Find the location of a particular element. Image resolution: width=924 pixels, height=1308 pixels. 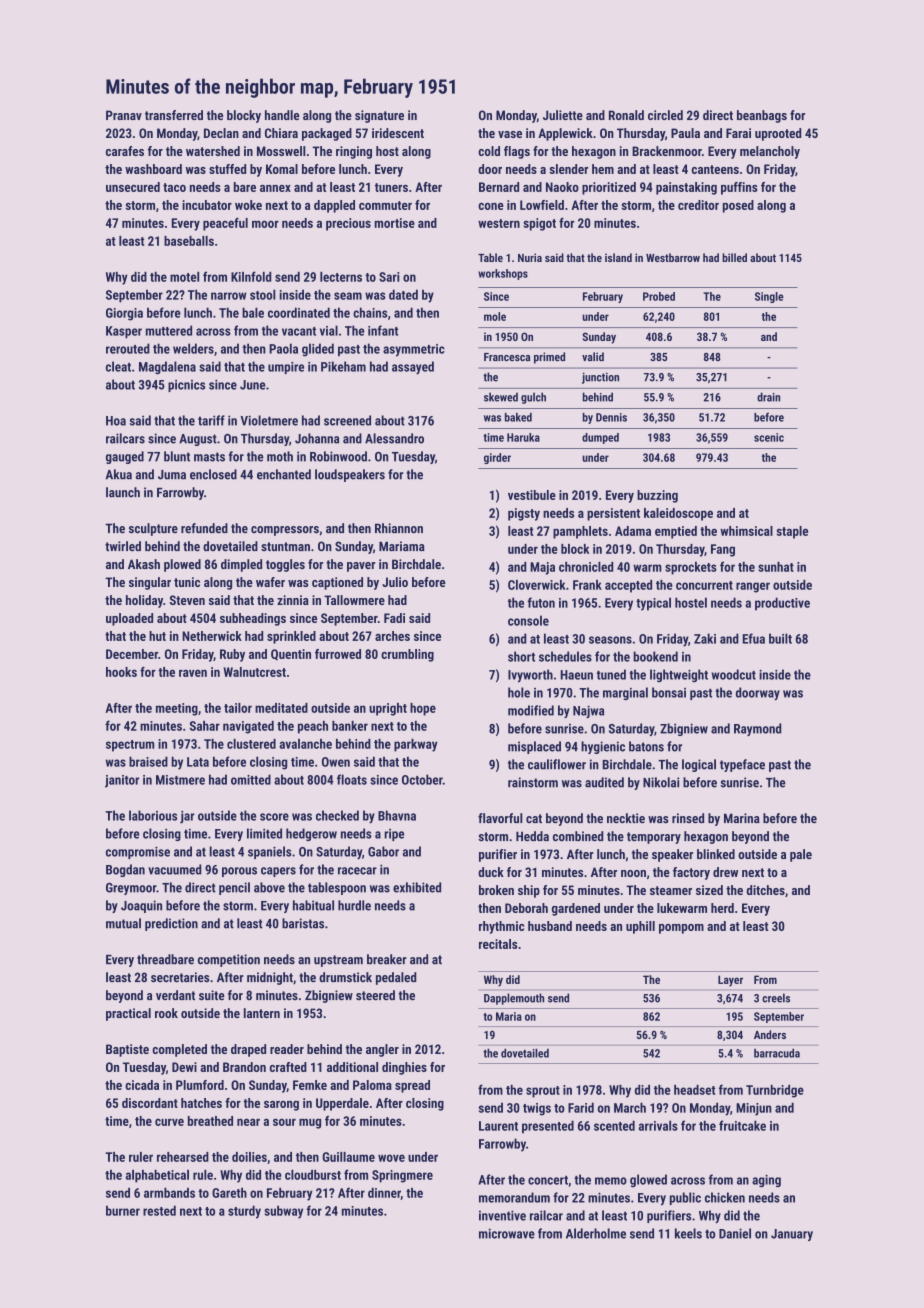

burner is located at coordinates (123, 1210).
